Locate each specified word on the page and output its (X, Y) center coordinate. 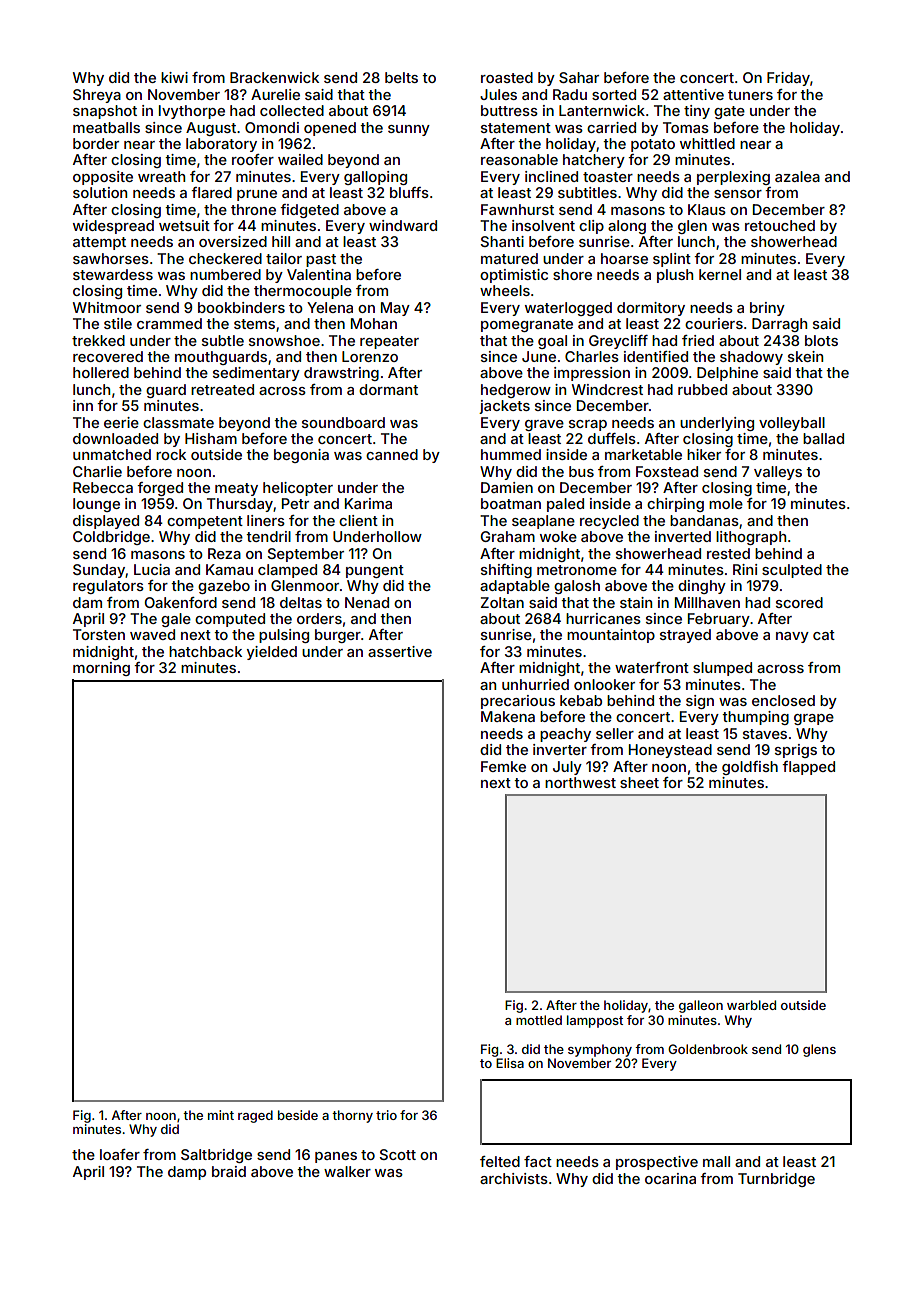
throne (253, 209)
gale (176, 620)
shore (572, 274)
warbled (751, 1005)
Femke (503, 766)
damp (187, 1173)
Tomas (686, 127)
